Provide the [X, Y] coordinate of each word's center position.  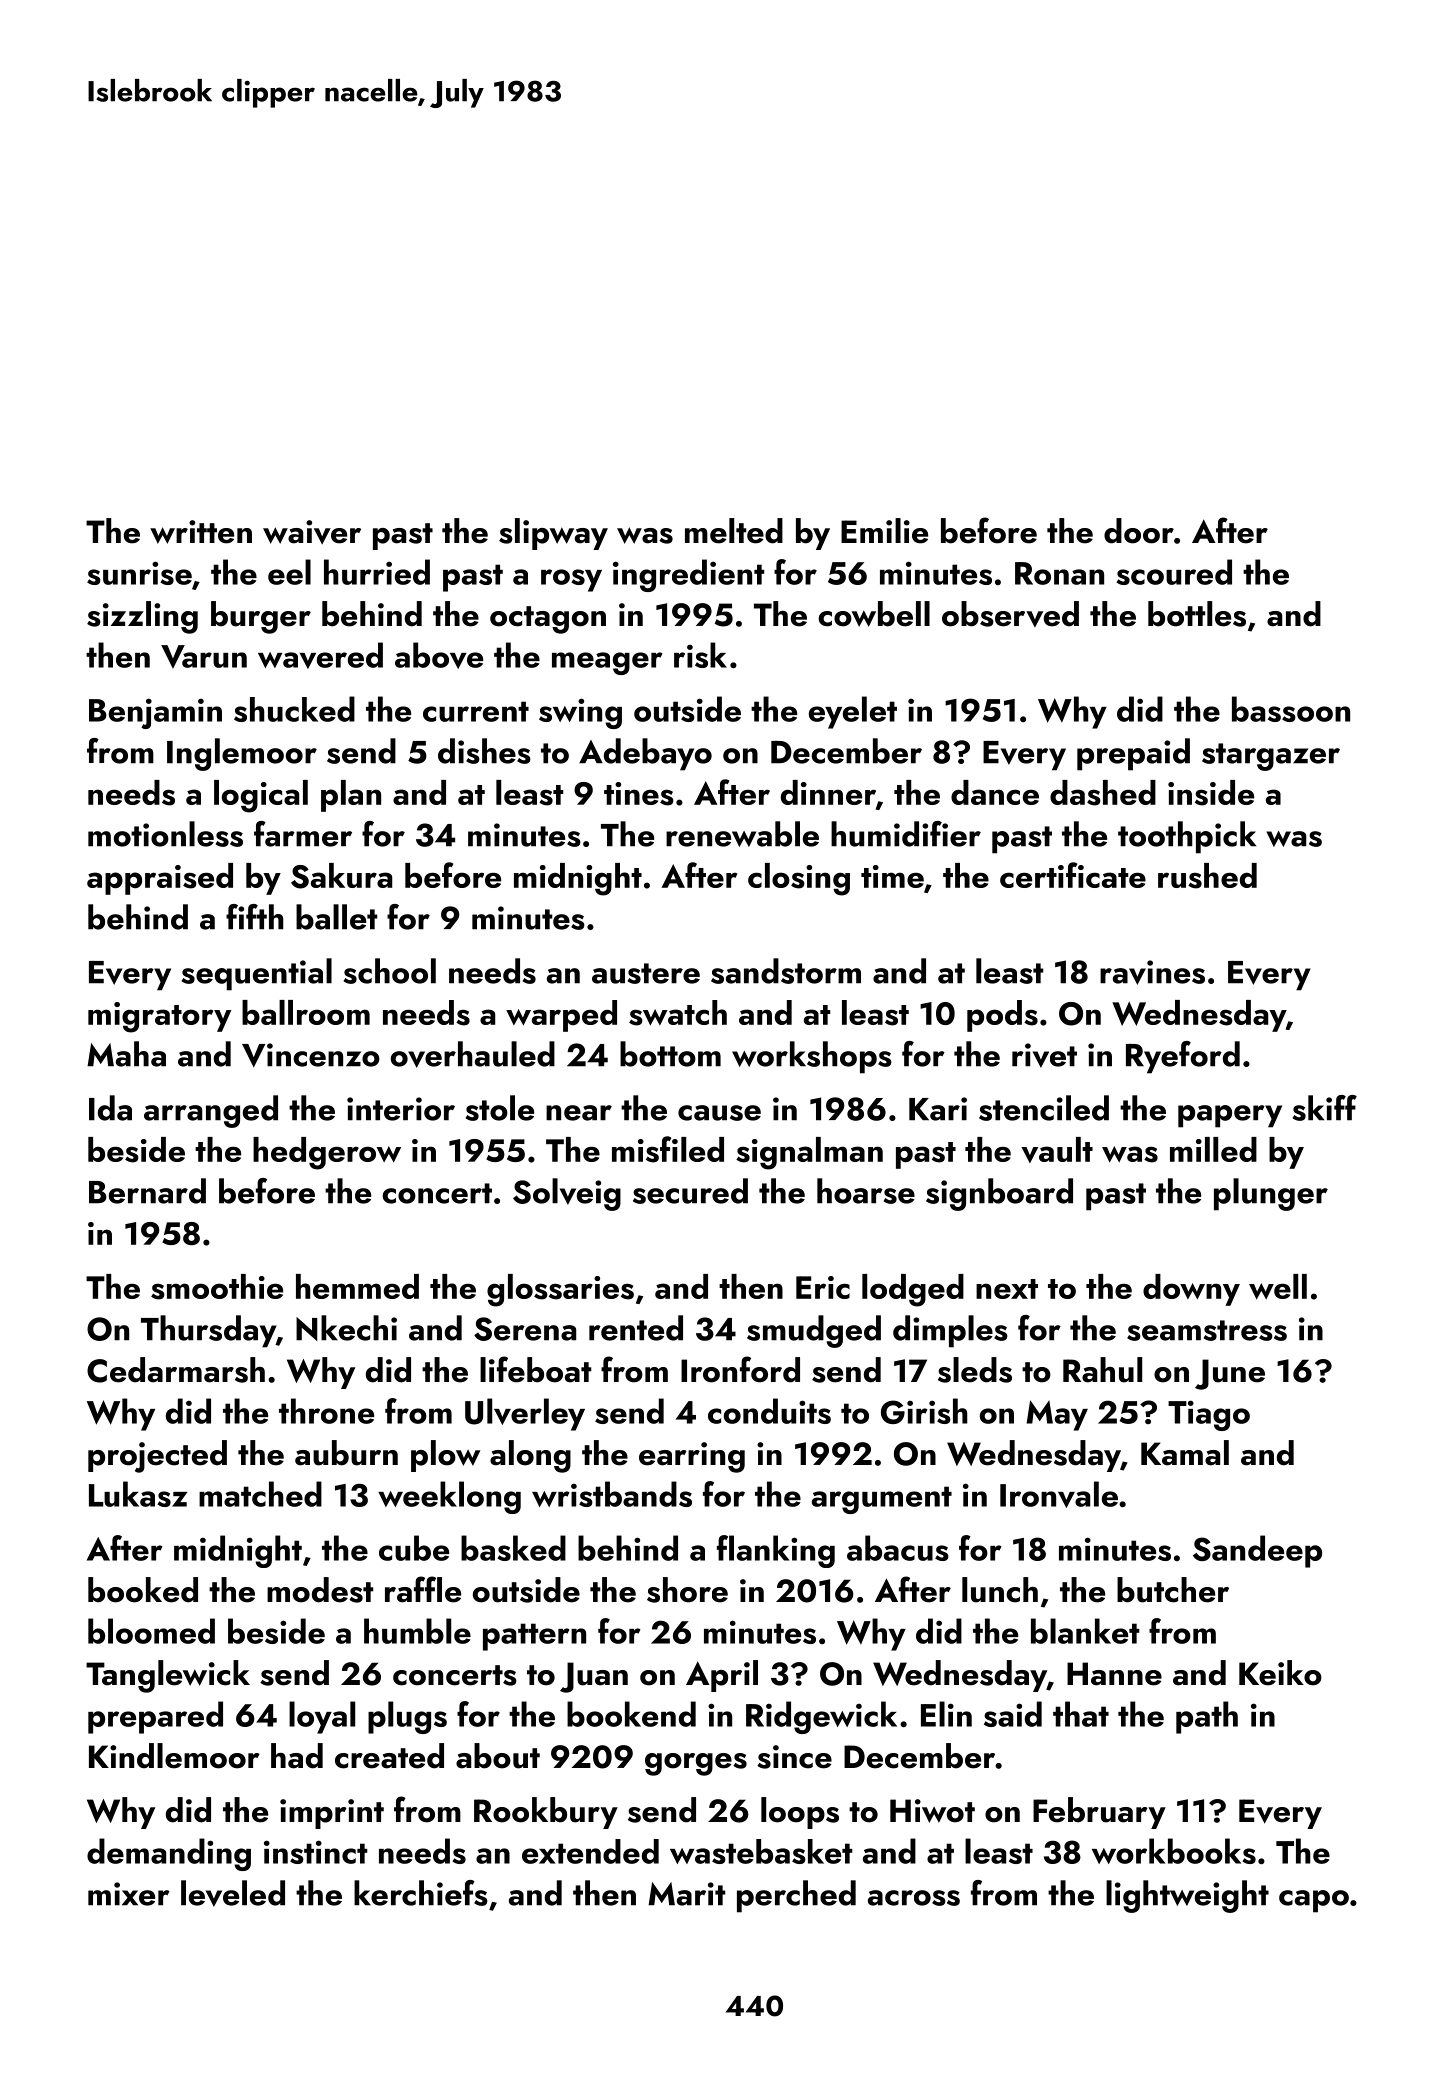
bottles [1197, 614]
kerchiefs [421, 1893]
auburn [346, 1453]
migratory [159, 1017]
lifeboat [536, 1369]
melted [734, 531]
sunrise [139, 573]
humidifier [906, 834]
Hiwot [932, 1811]
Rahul [1102, 1370]
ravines [1152, 972]
